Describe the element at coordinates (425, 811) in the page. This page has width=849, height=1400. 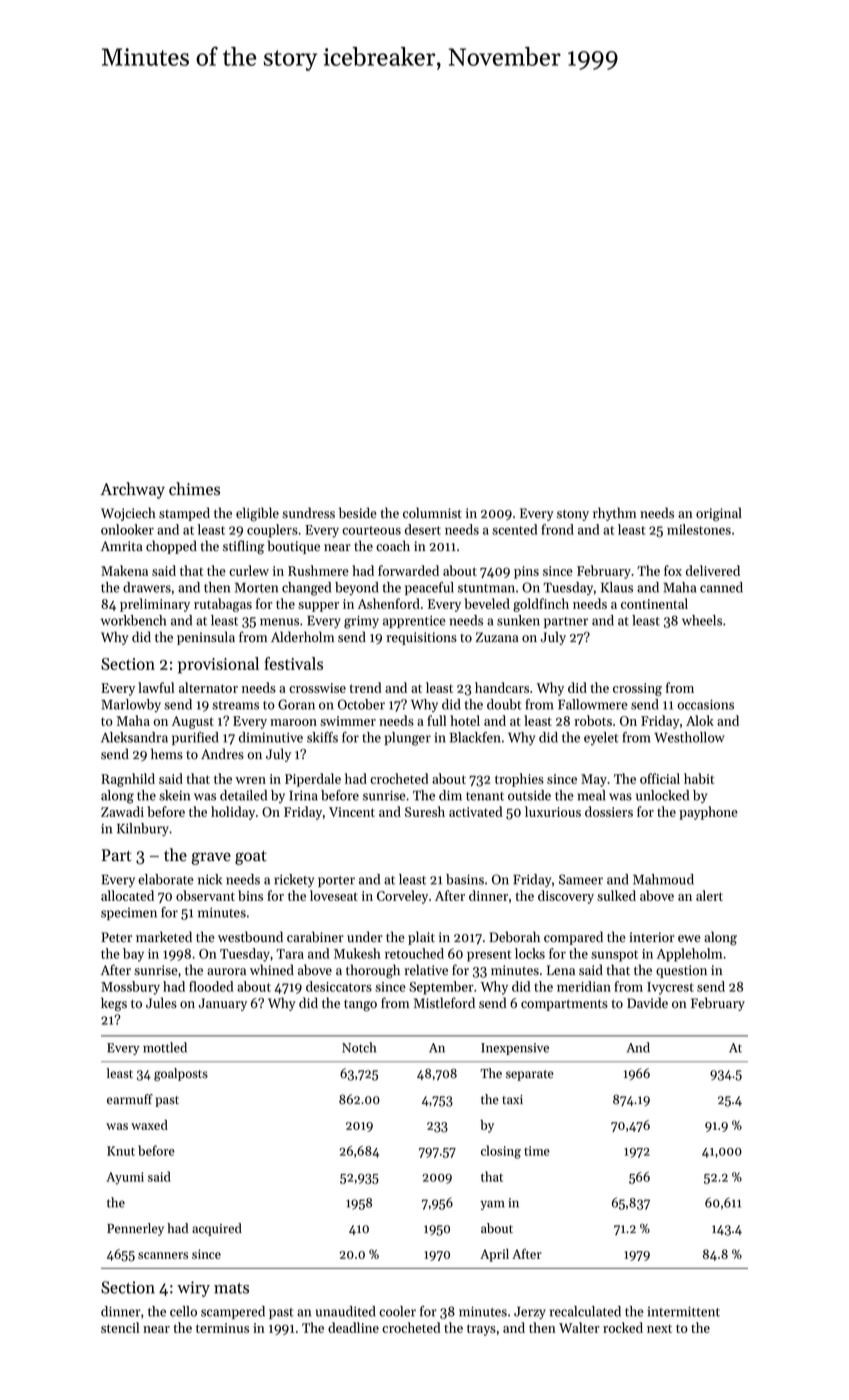
I see `Suresh` at that location.
